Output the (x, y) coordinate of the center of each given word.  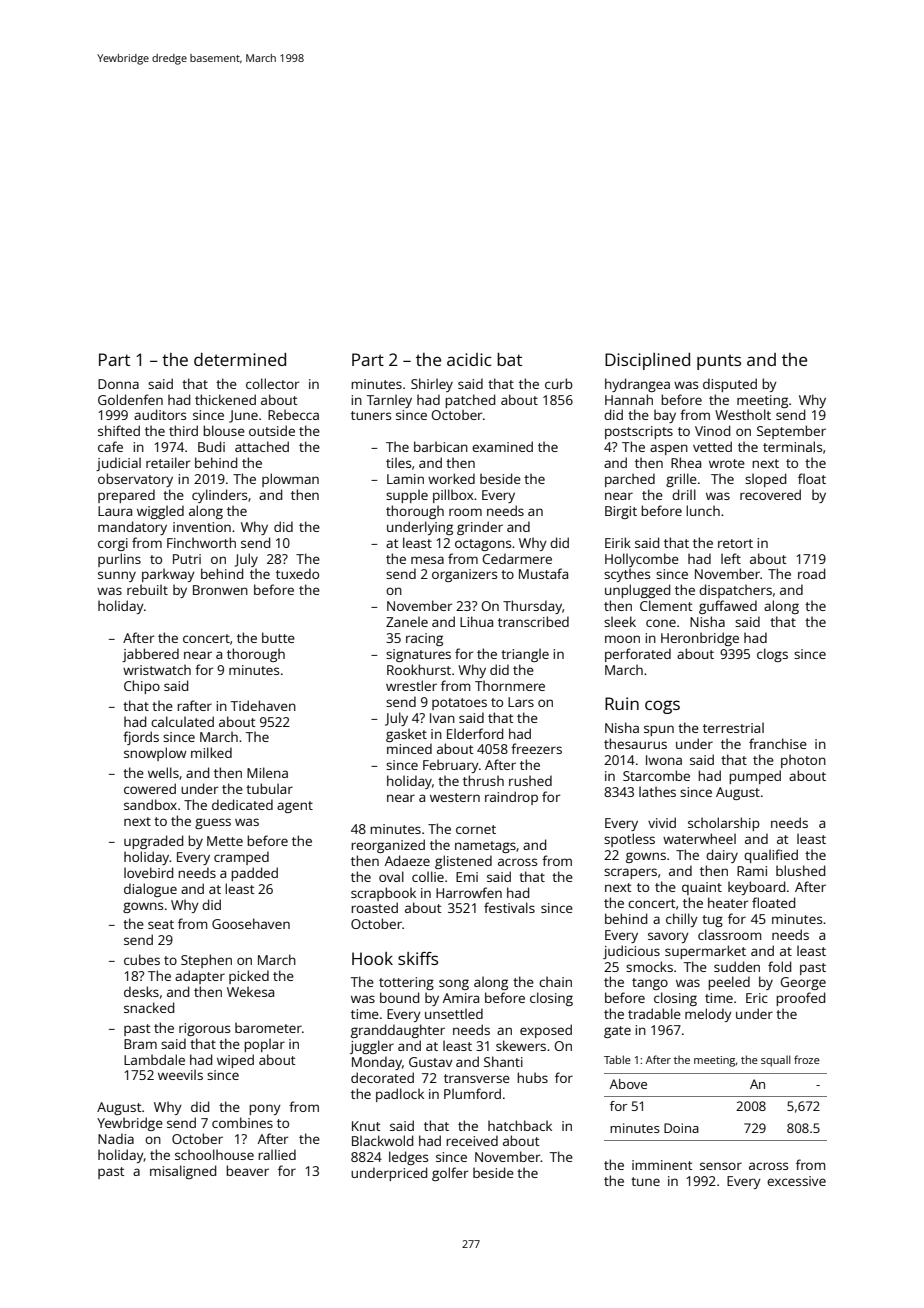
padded (254, 874)
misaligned (183, 1172)
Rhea (686, 462)
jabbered (150, 655)
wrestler (411, 685)
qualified (771, 856)
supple (407, 496)
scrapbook (383, 894)
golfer (450, 1174)
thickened (225, 399)
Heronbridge (700, 639)
